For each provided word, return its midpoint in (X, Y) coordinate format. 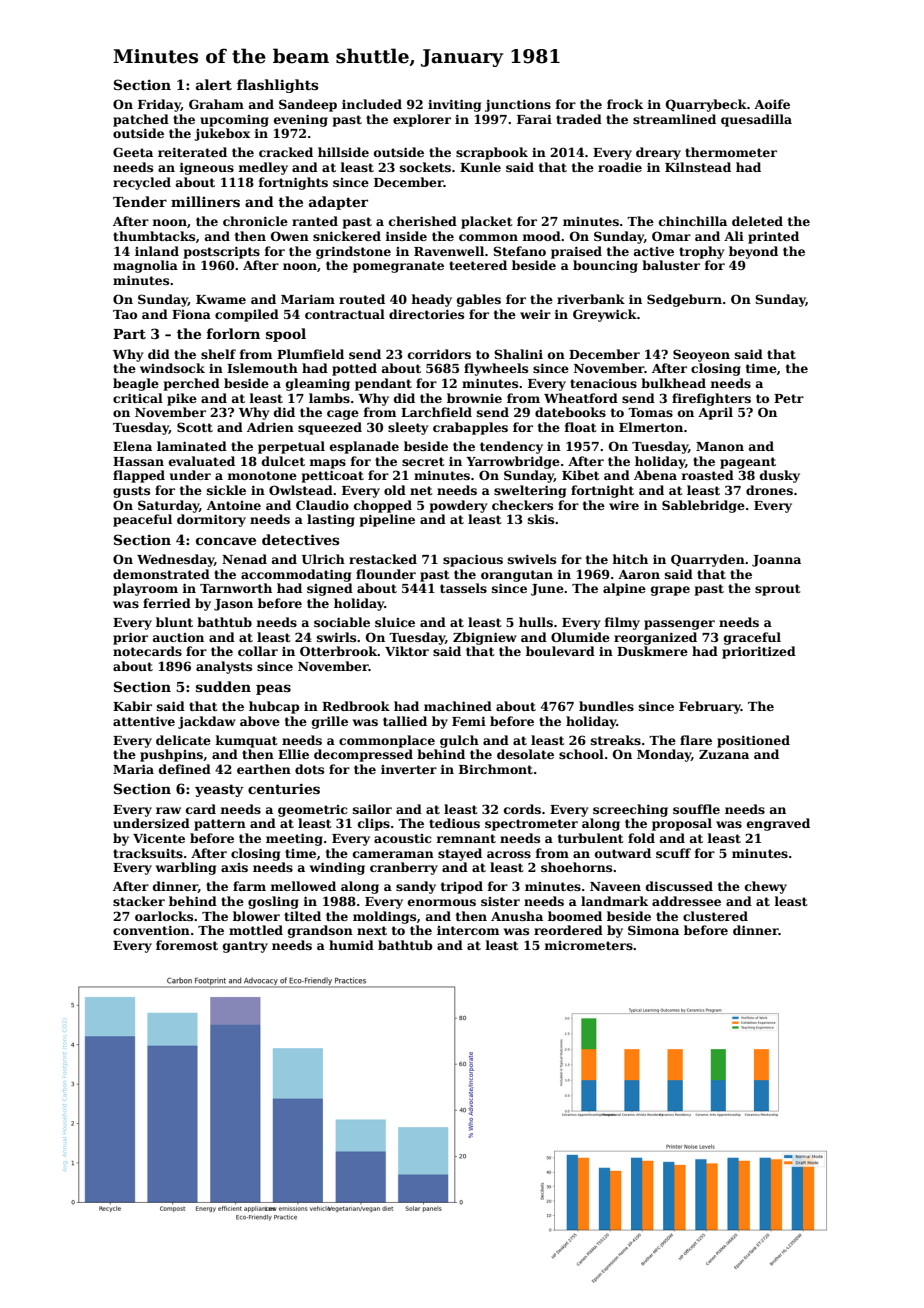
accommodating (296, 575)
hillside (343, 152)
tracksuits (148, 853)
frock (625, 104)
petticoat (333, 476)
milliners (205, 201)
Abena (655, 475)
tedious (454, 823)
